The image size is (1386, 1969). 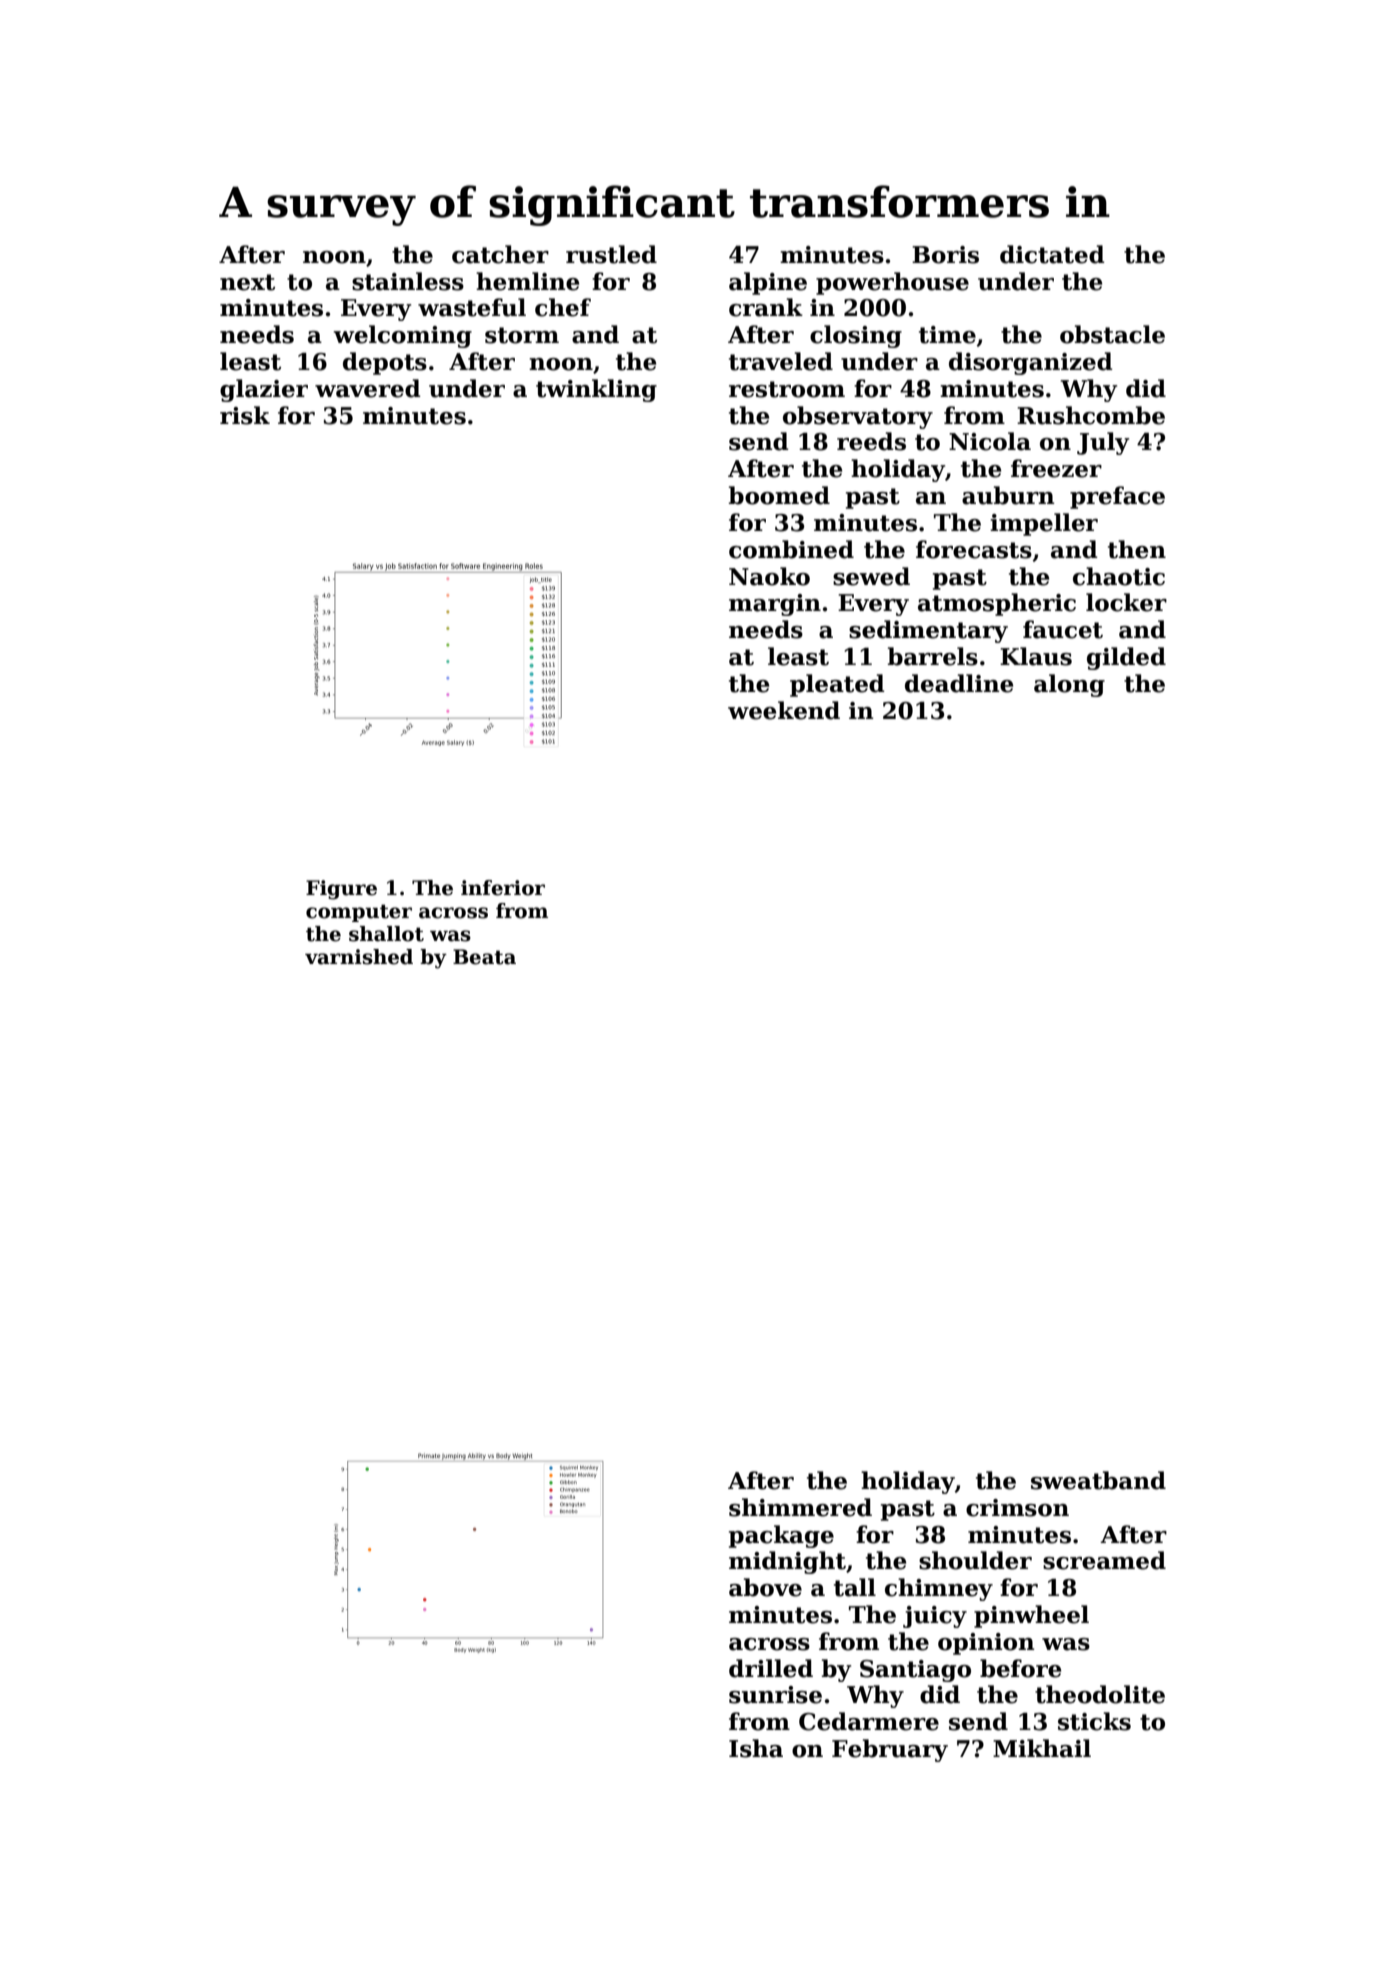 What do you see at coordinates (765, 1587) in the page?
I see `above` at bounding box center [765, 1587].
